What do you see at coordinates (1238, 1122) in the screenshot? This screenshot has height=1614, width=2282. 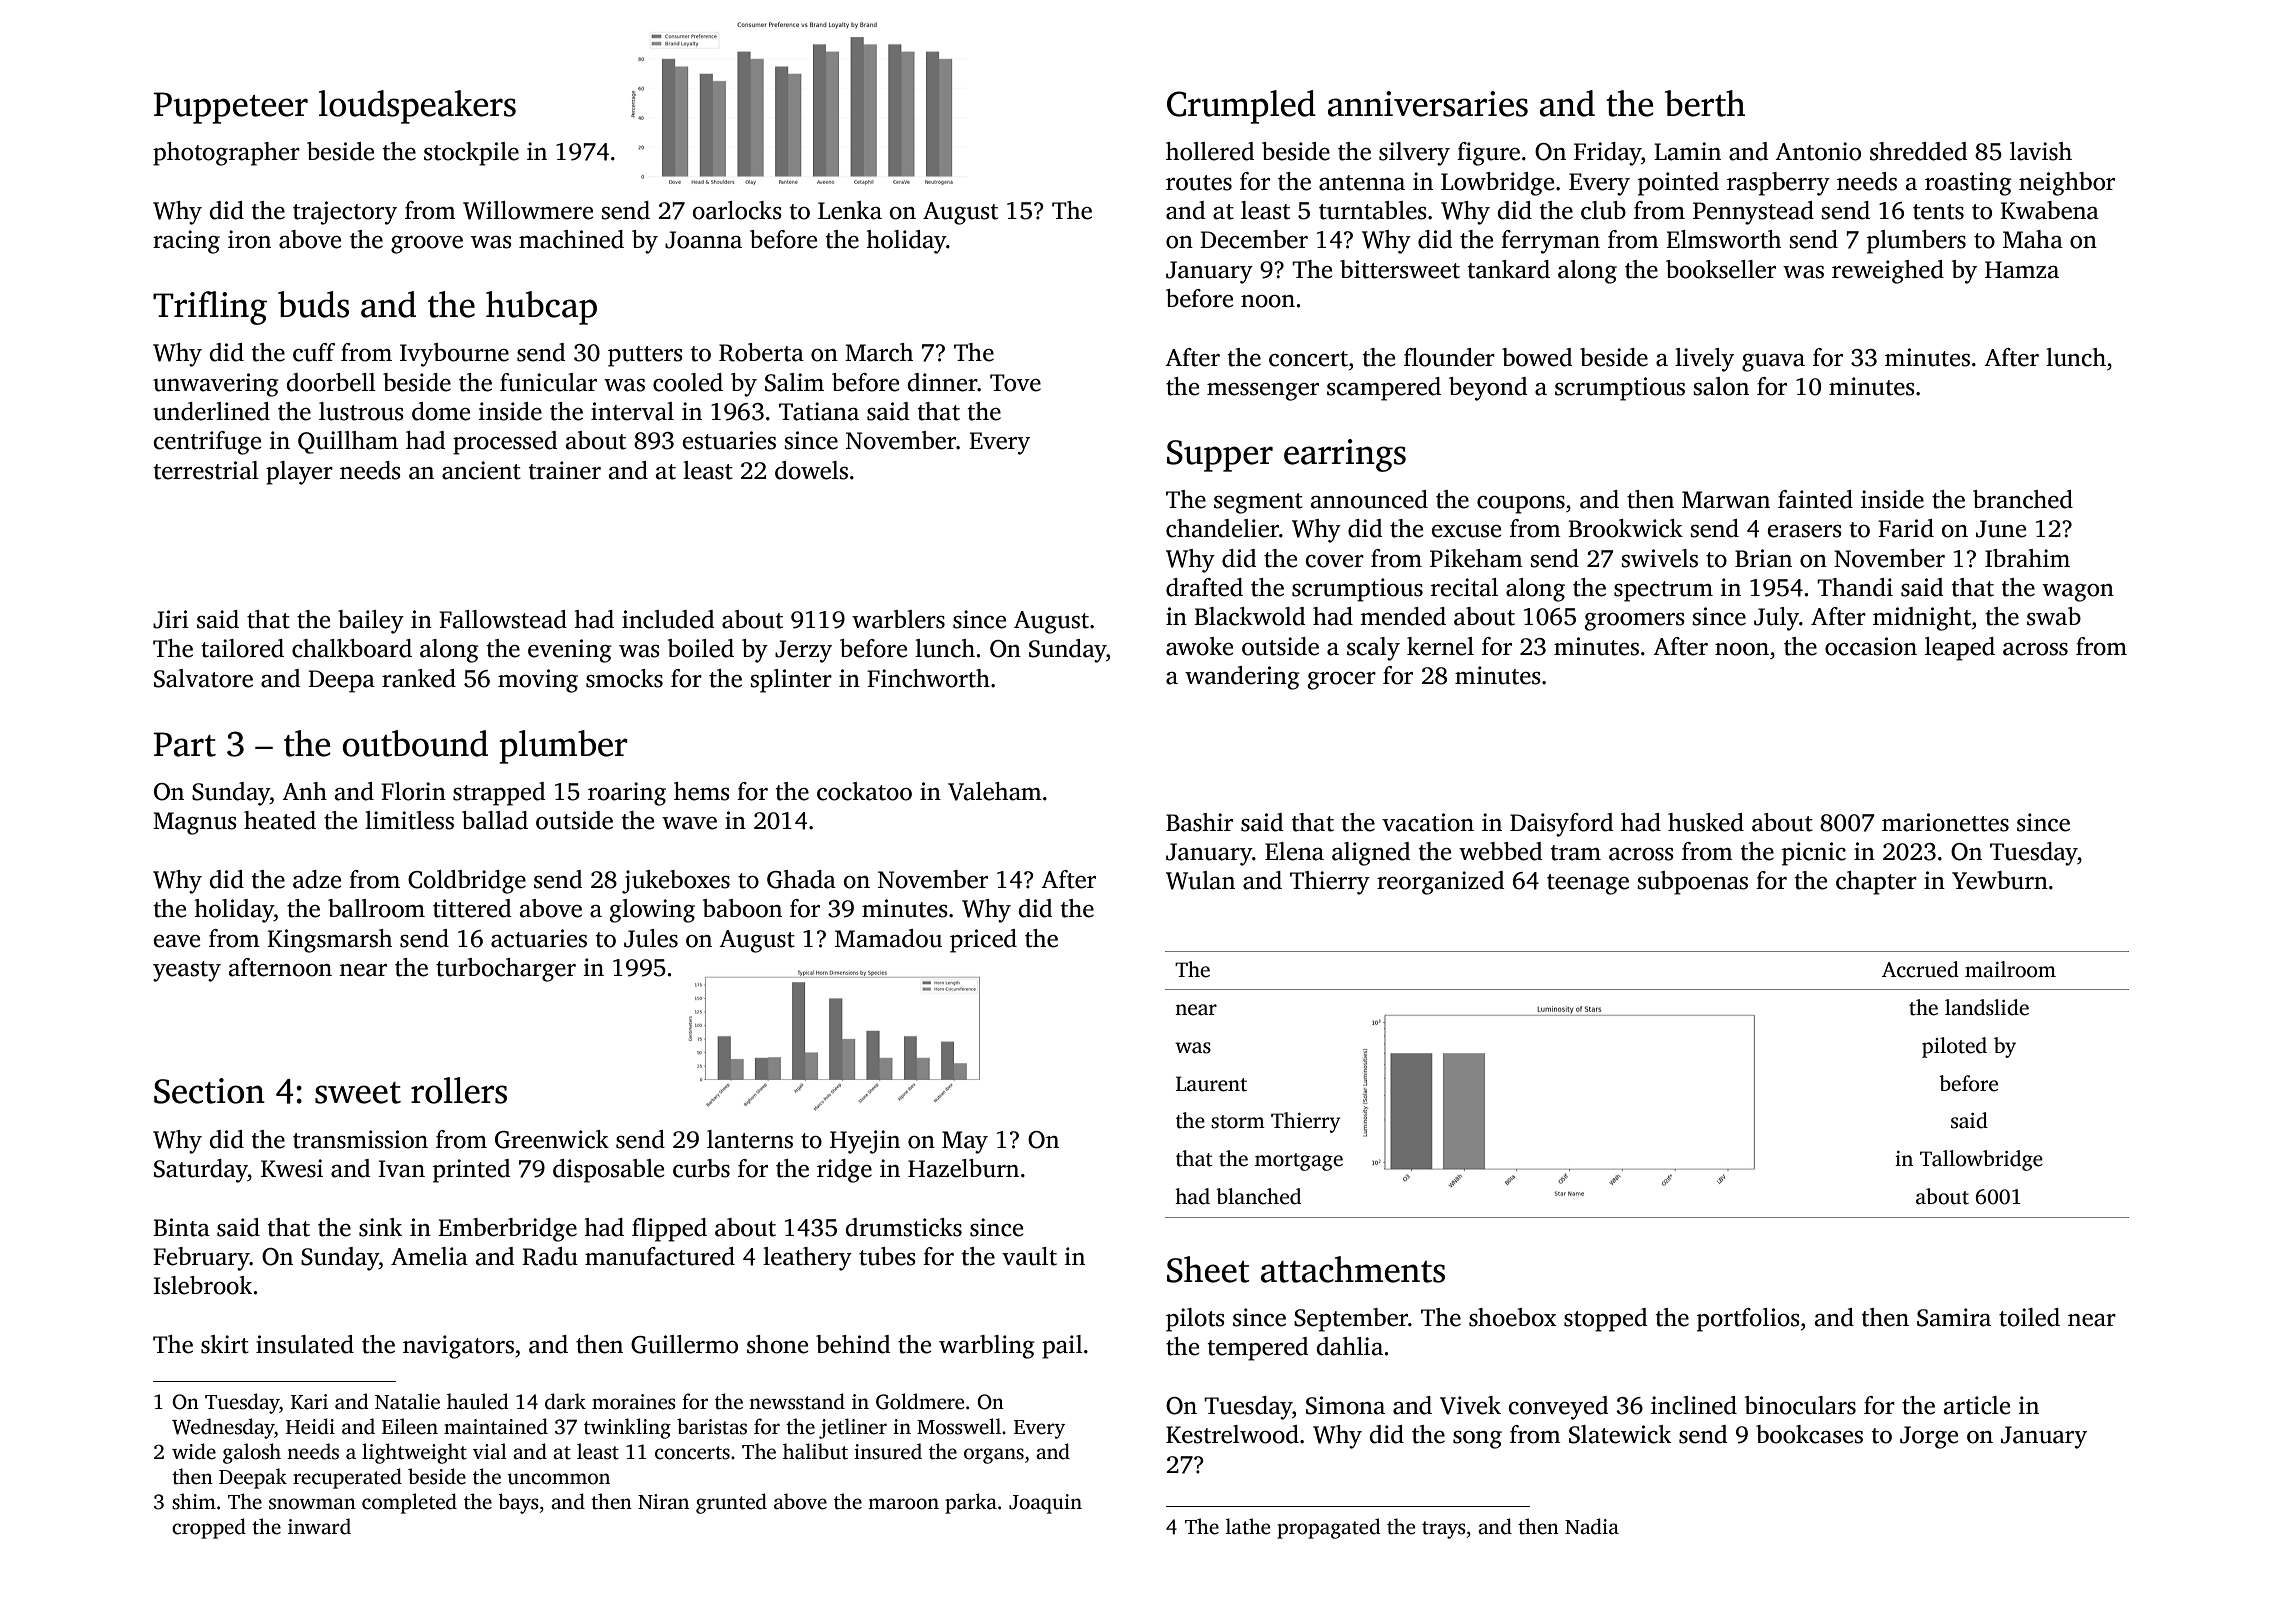 I see `storm` at bounding box center [1238, 1122].
